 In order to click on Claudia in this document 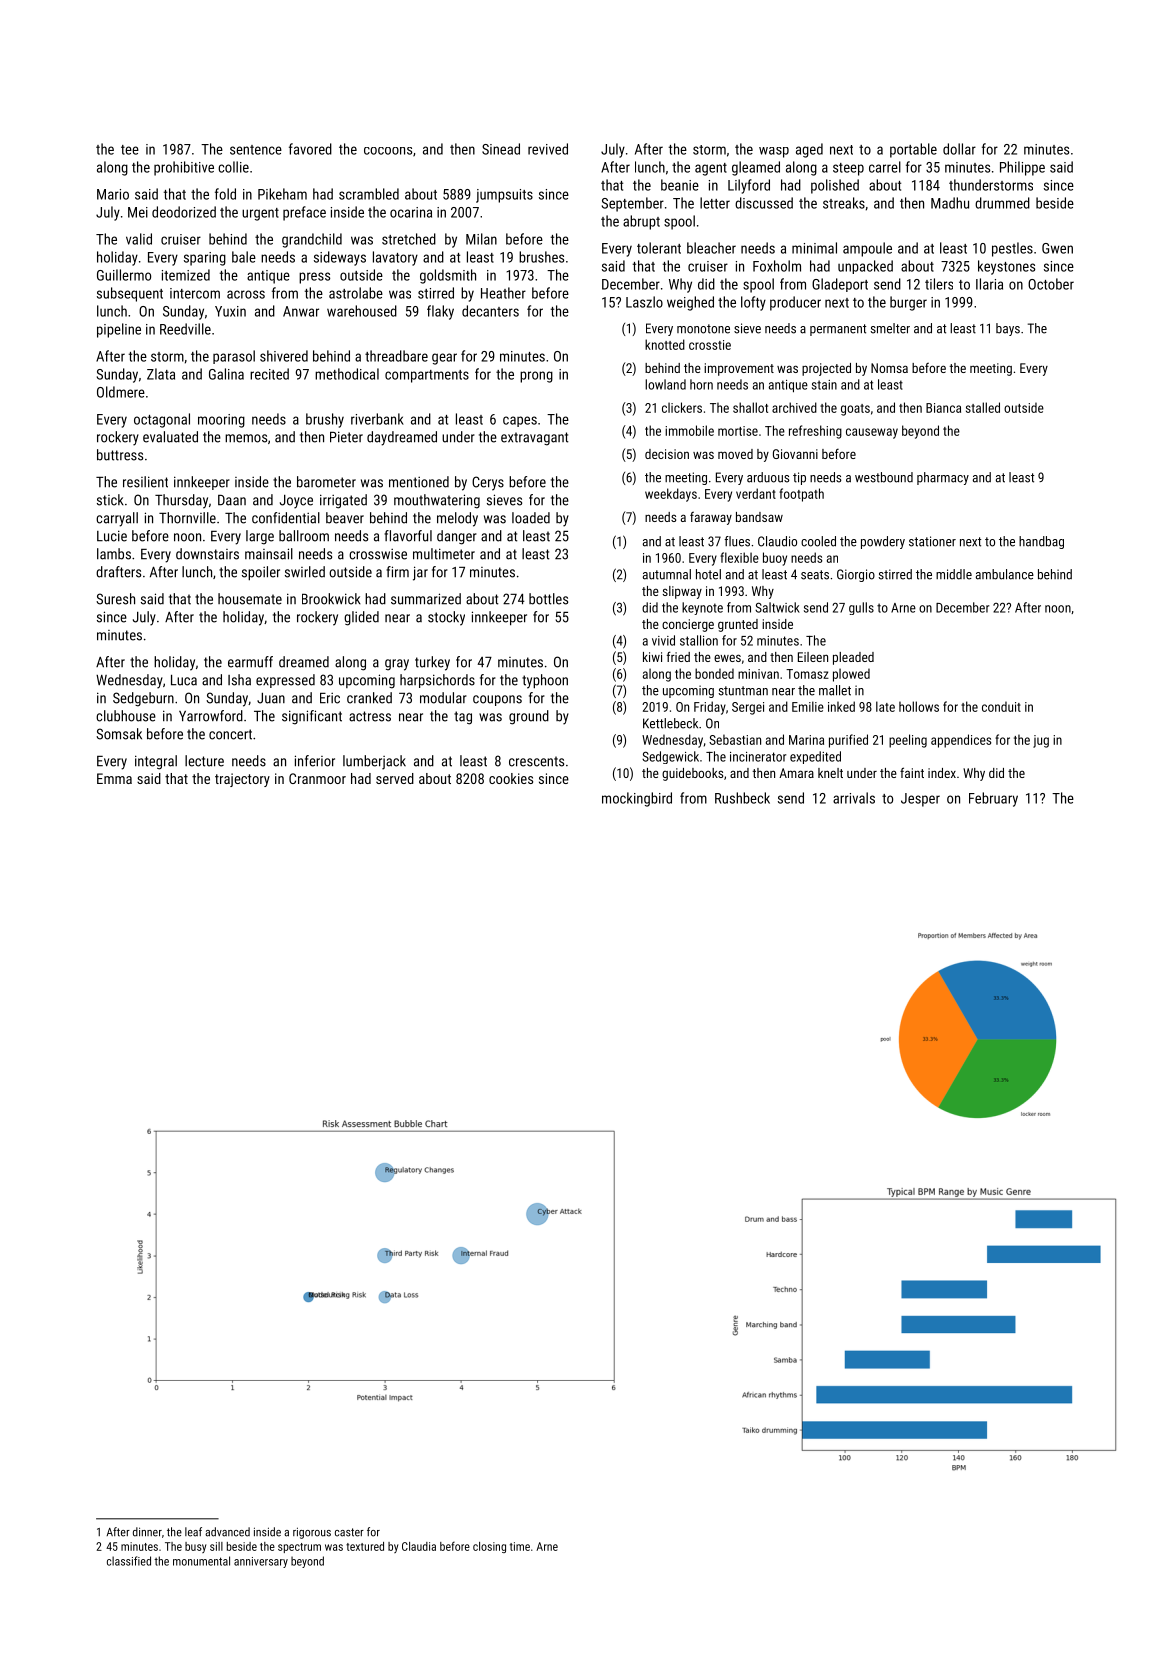, I will do `click(419, 1546)`.
